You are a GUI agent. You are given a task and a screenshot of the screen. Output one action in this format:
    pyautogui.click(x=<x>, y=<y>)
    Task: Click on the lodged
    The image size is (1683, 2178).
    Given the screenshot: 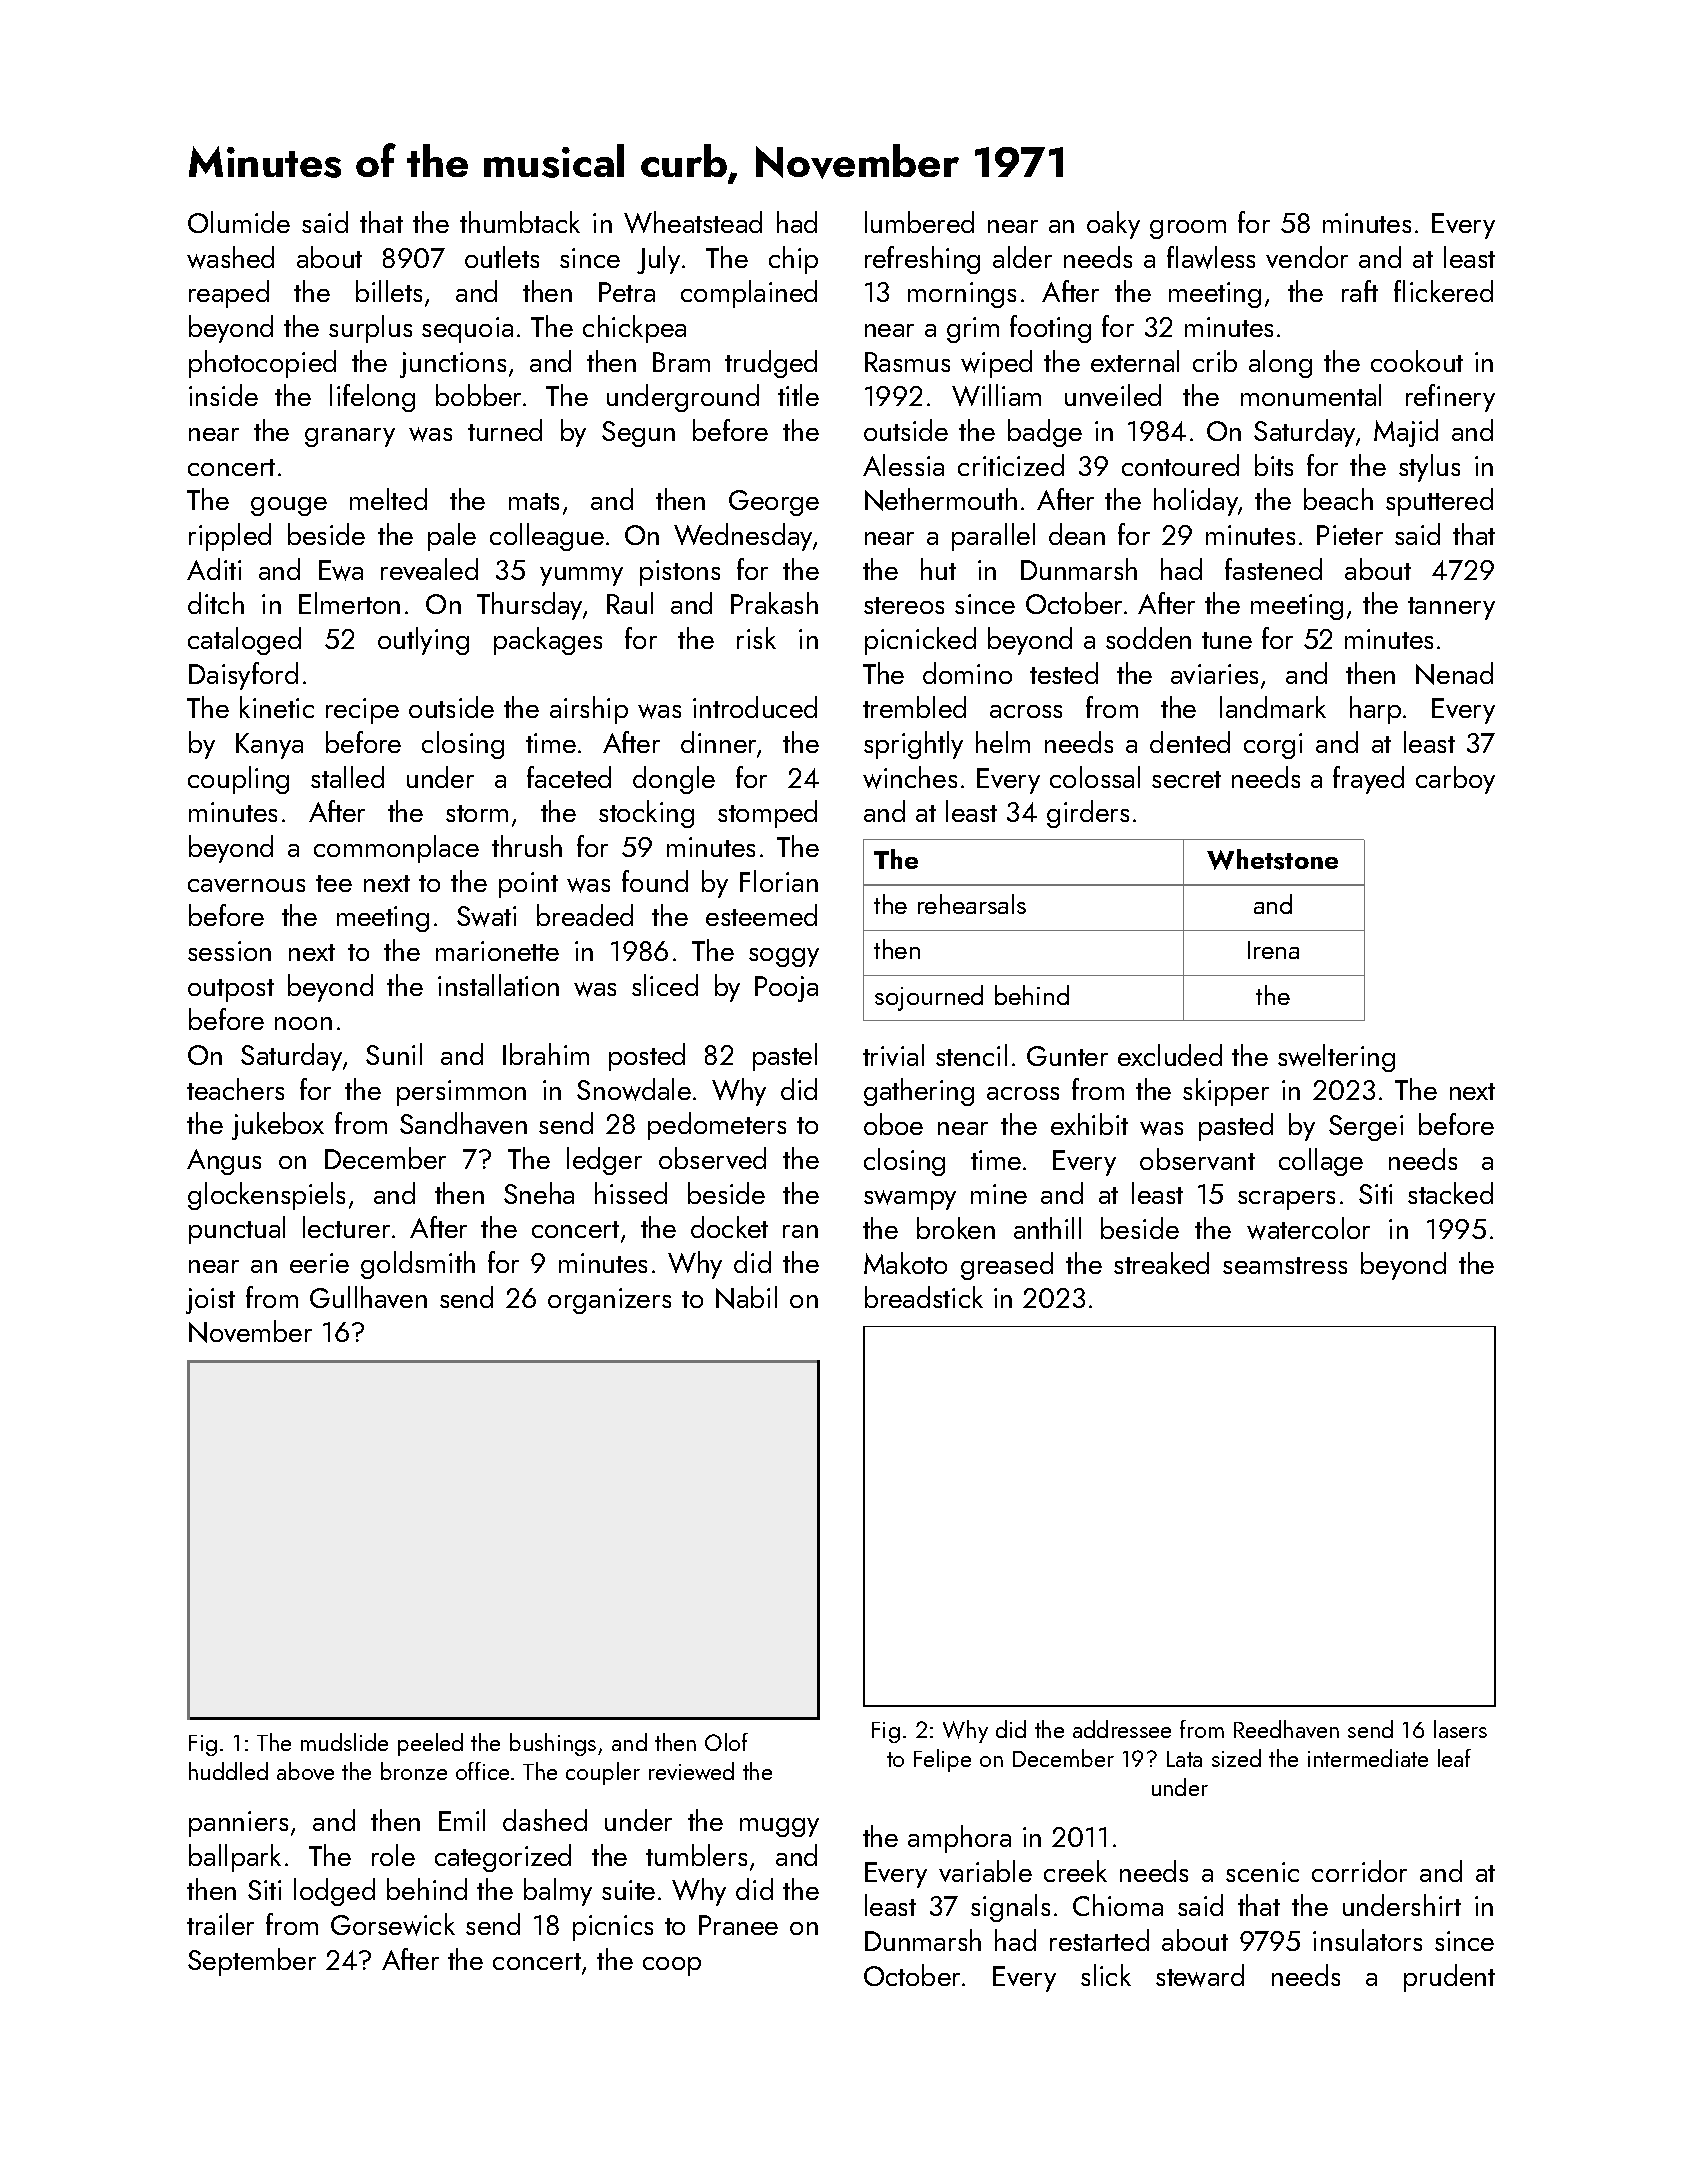 What is the action you would take?
    pyautogui.click(x=334, y=1892)
